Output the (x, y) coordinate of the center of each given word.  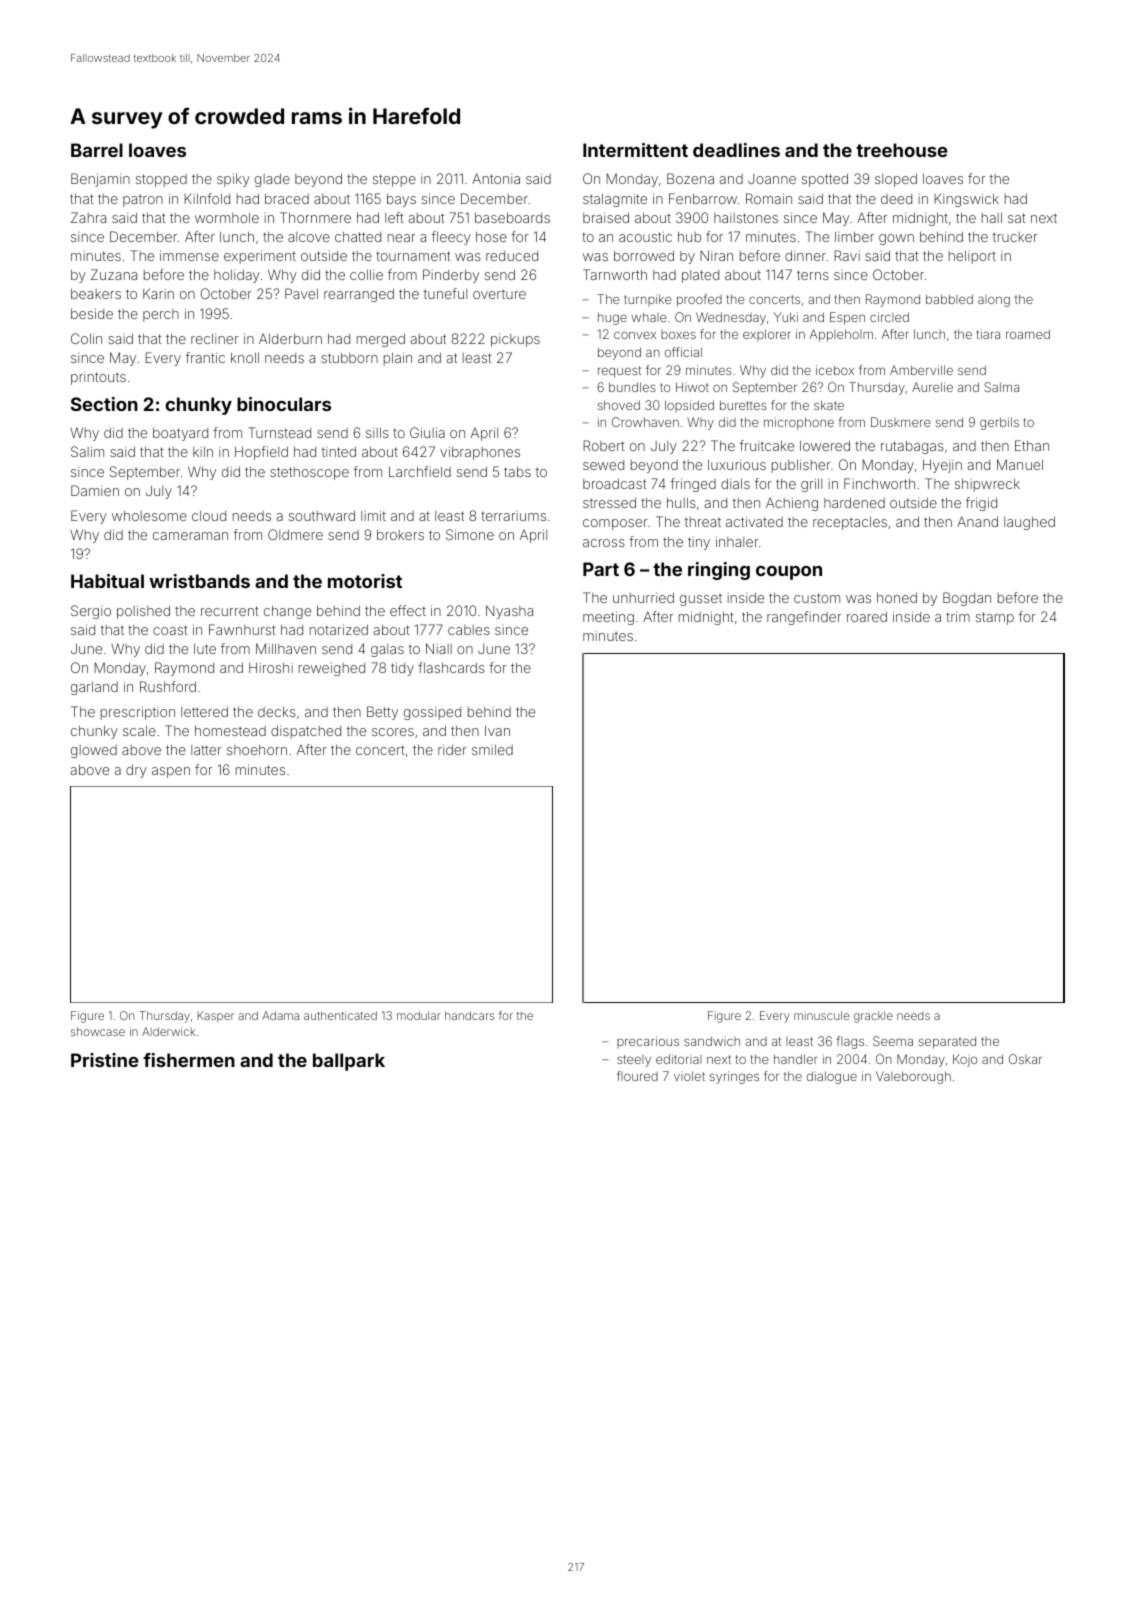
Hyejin (942, 466)
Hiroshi (271, 667)
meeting (608, 618)
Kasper (216, 1016)
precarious (648, 1042)
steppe (394, 180)
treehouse (902, 150)
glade (272, 180)
